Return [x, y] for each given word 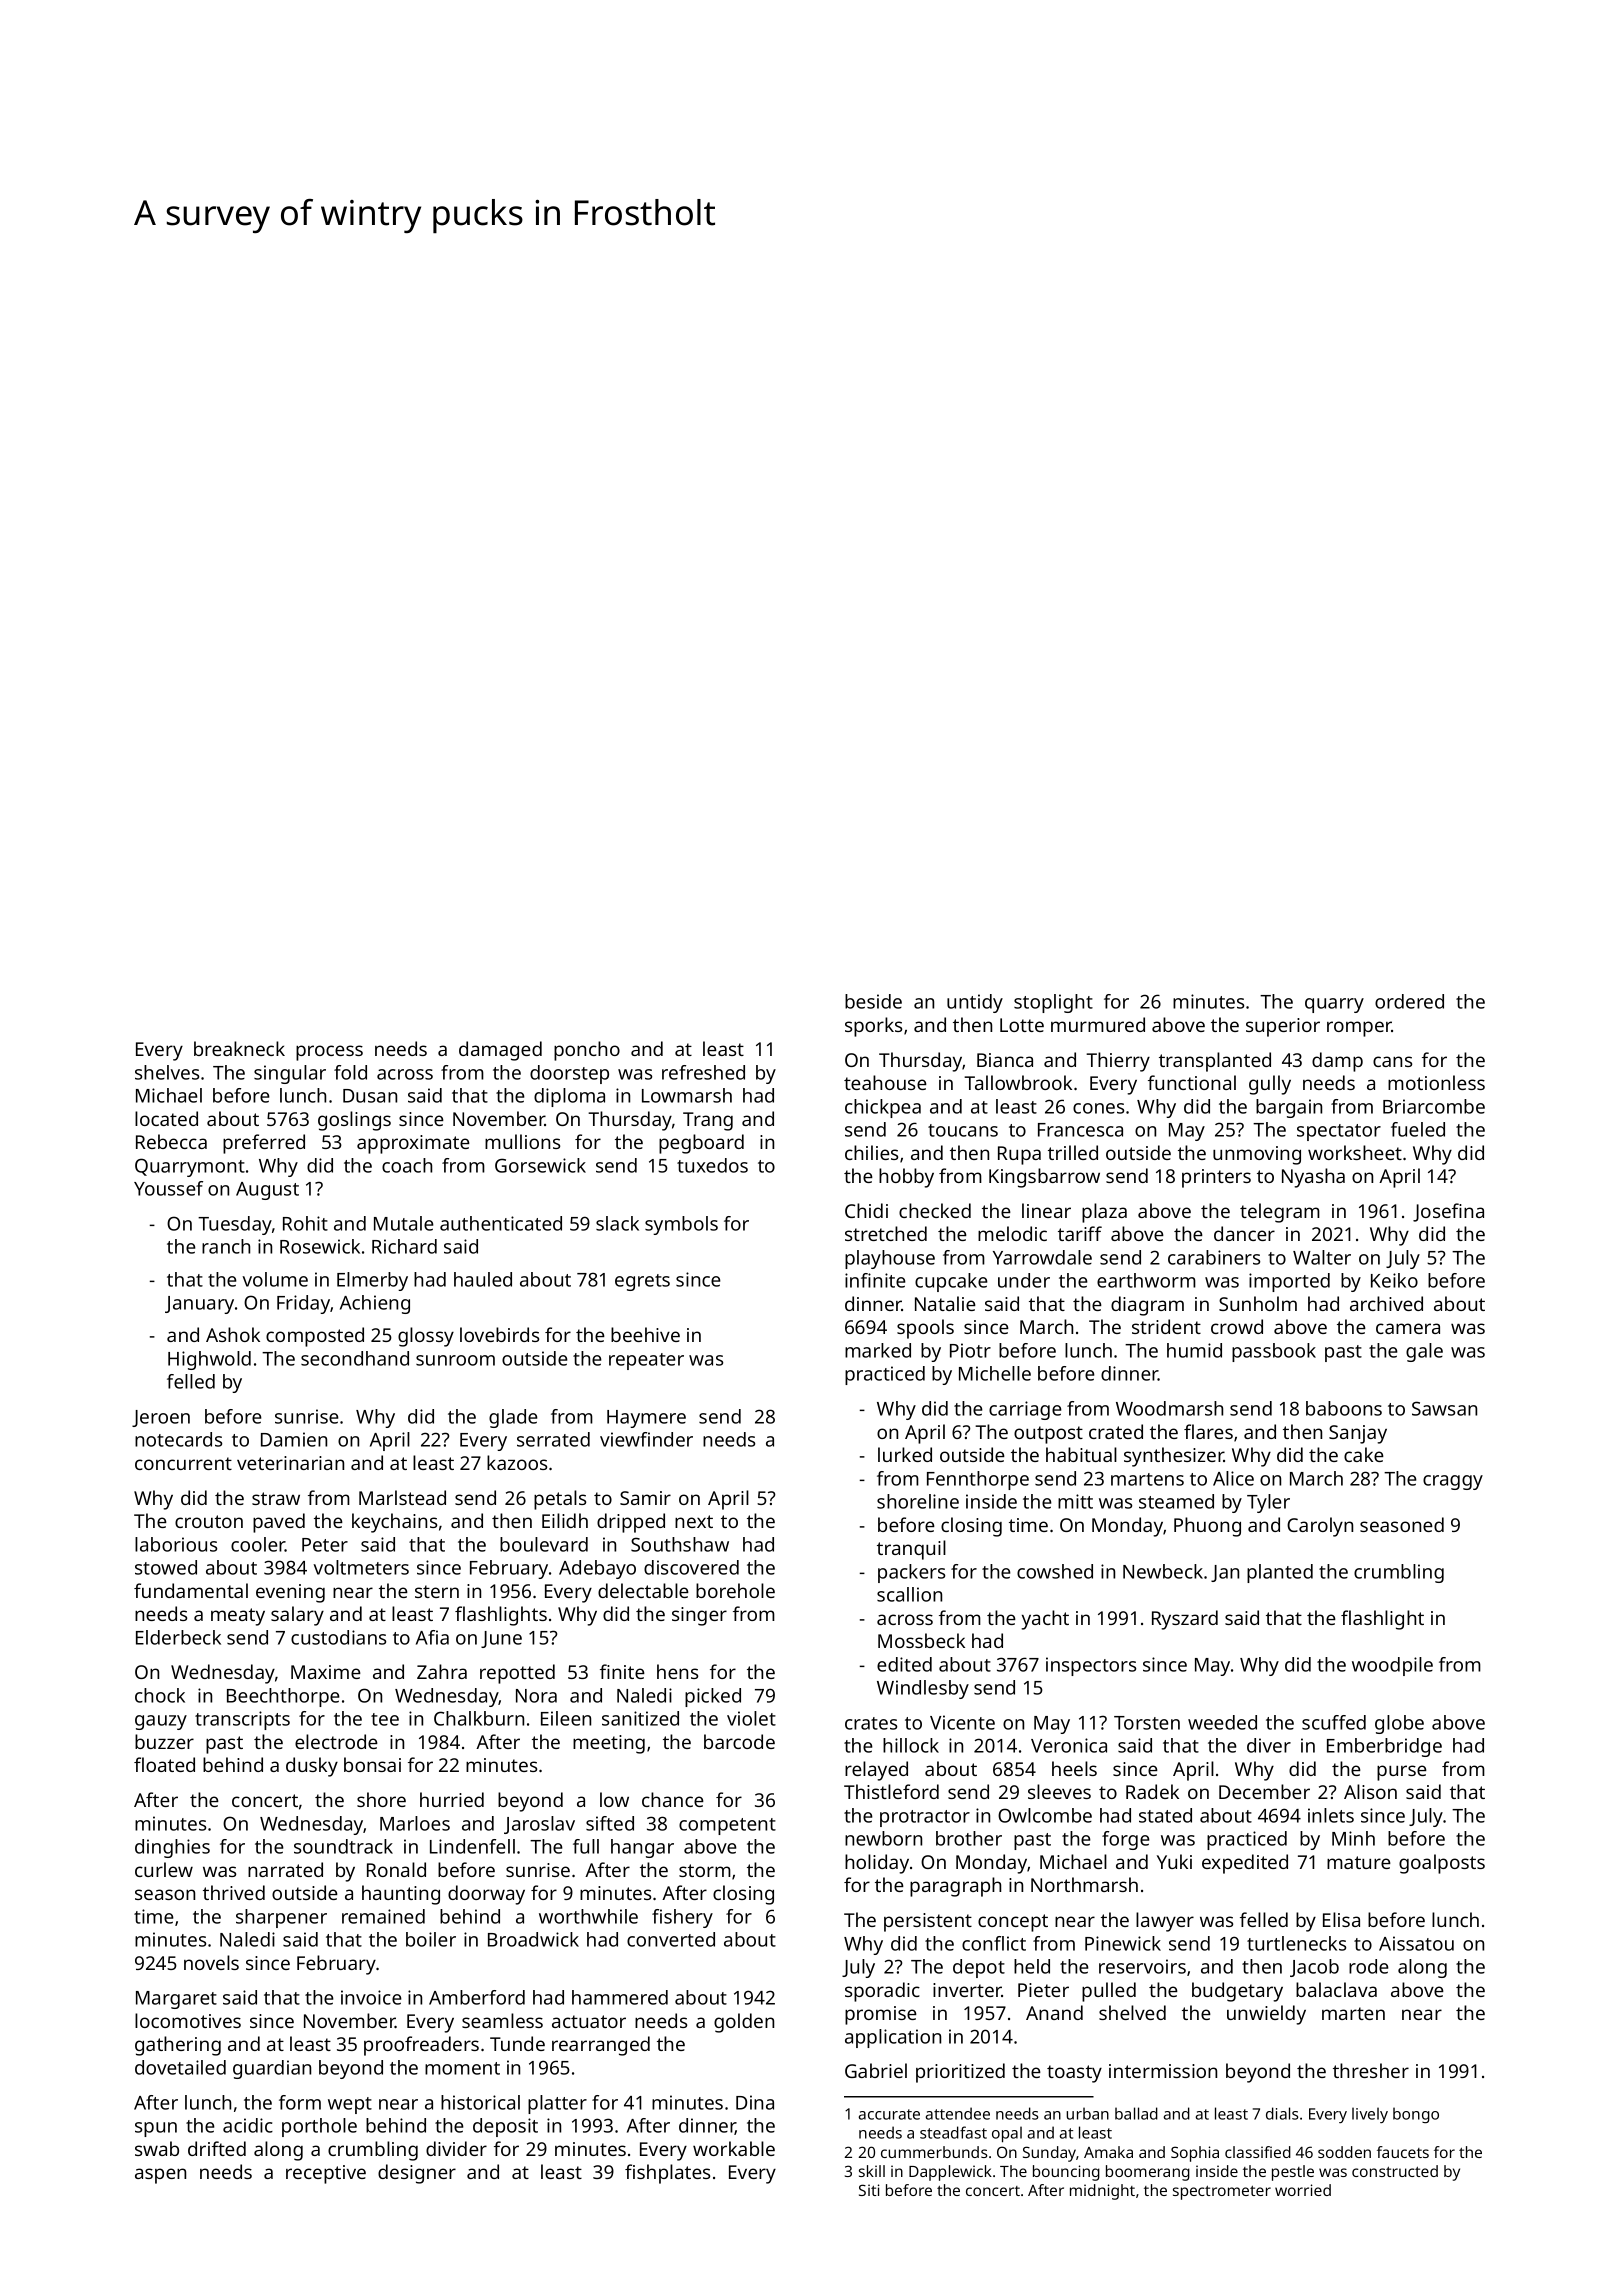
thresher [1371, 2070]
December [1264, 1791]
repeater [646, 1361]
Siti [869, 2190]
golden [744, 2023]
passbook [1274, 1352]
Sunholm [1258, 1303]
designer [417, 2174]
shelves [167, 1072]
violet [751, 1718]
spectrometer [1222, 2193]
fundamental [191, 1590]
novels [211, 1962]
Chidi [866, 1210]
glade [513, 1418]
